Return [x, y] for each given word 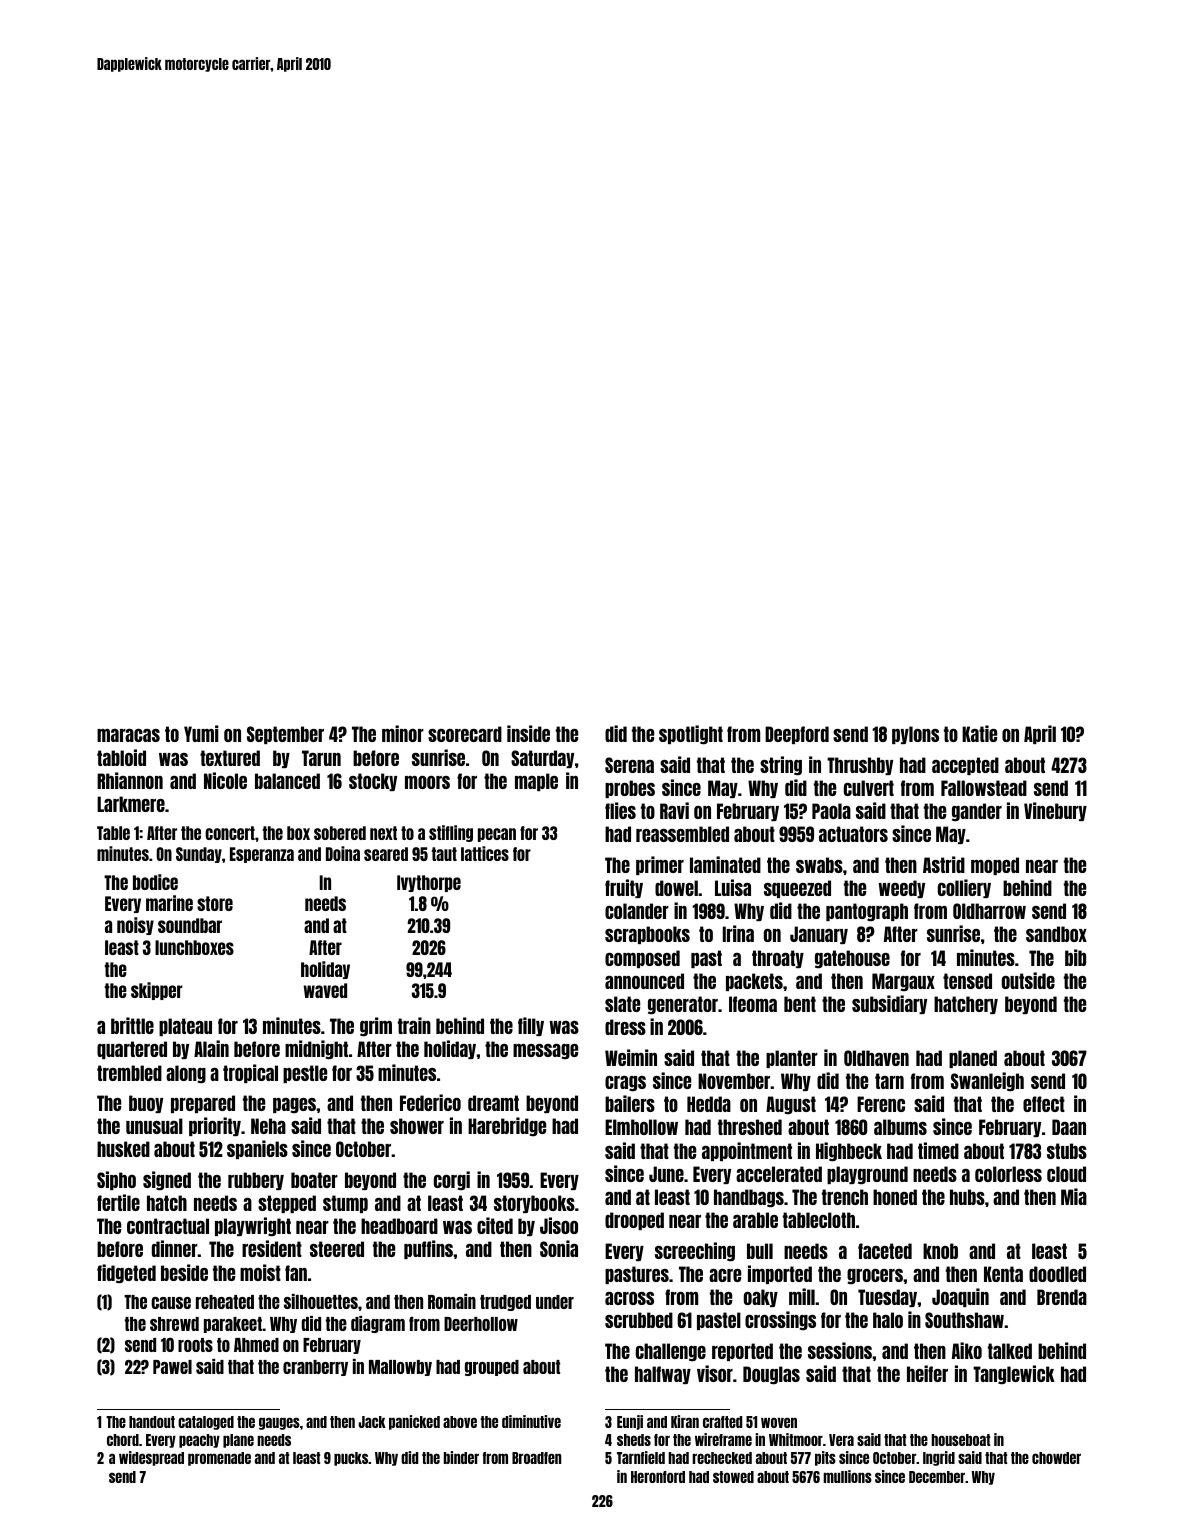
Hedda [709, 1104]
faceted [885, 1251]
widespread [151, 1458]
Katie [979, 733]
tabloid [121, 757]
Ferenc [881, 1104]
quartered [132, 1050]
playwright [253, 1226]
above [460, 1422]
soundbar [190, 925]
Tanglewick [1014, 1374]
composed [642, 959]
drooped [634, 1221]
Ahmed [256, 1345]
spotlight [691, 735]
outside [1028, 980]
